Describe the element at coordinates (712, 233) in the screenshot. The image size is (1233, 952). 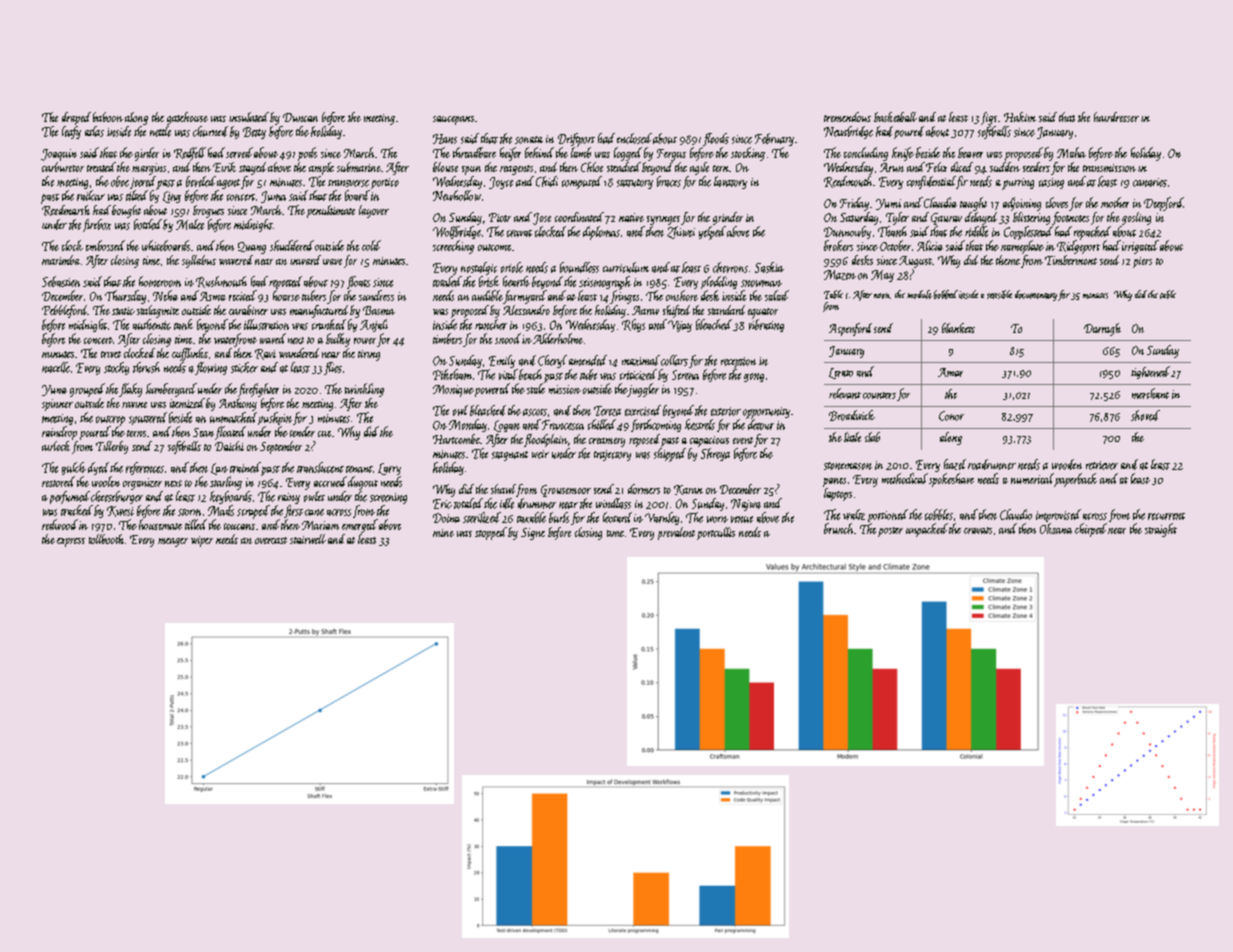
I see `yelped` at that location.
